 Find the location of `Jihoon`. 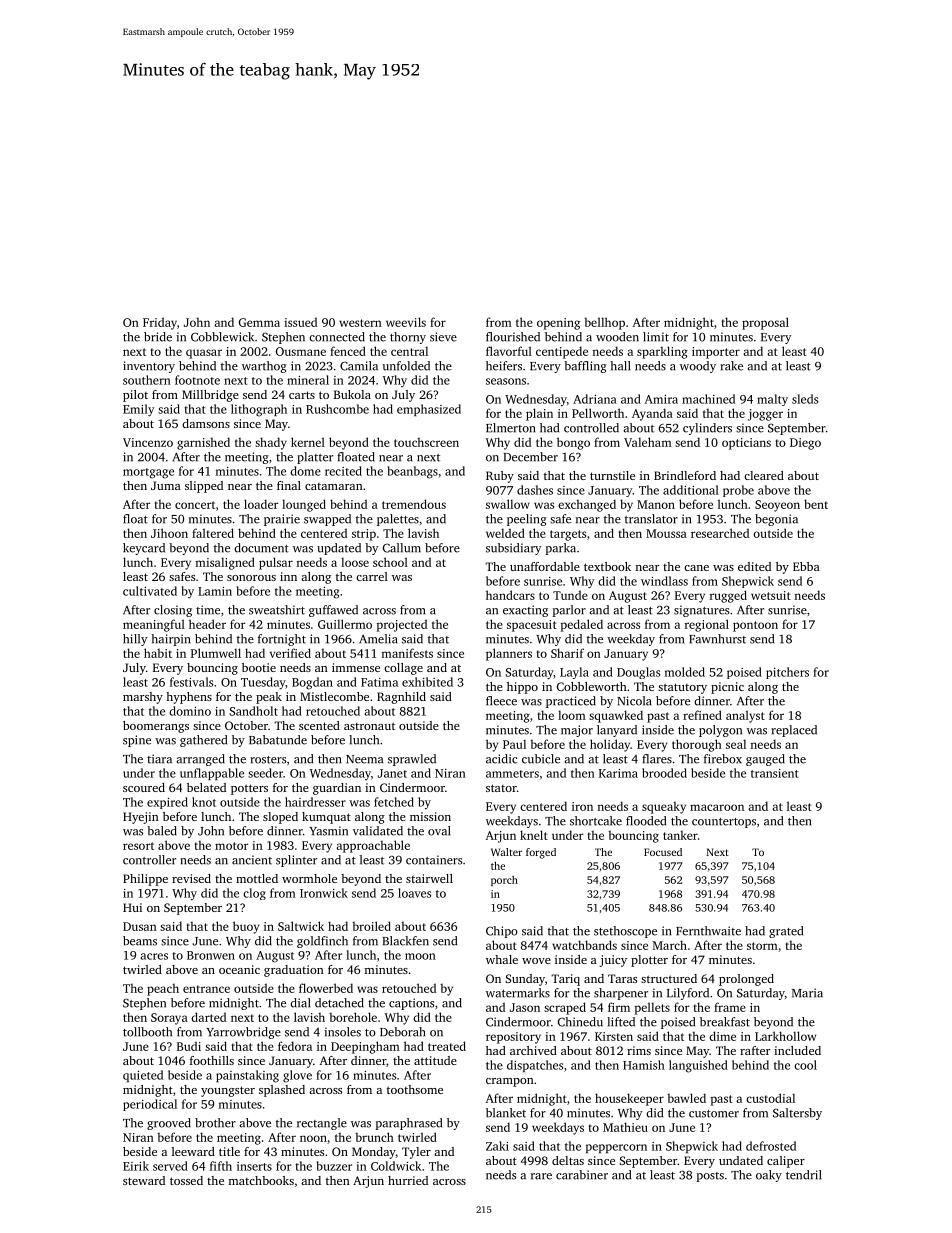

Jihoon is located at coordinates (169, 533).
